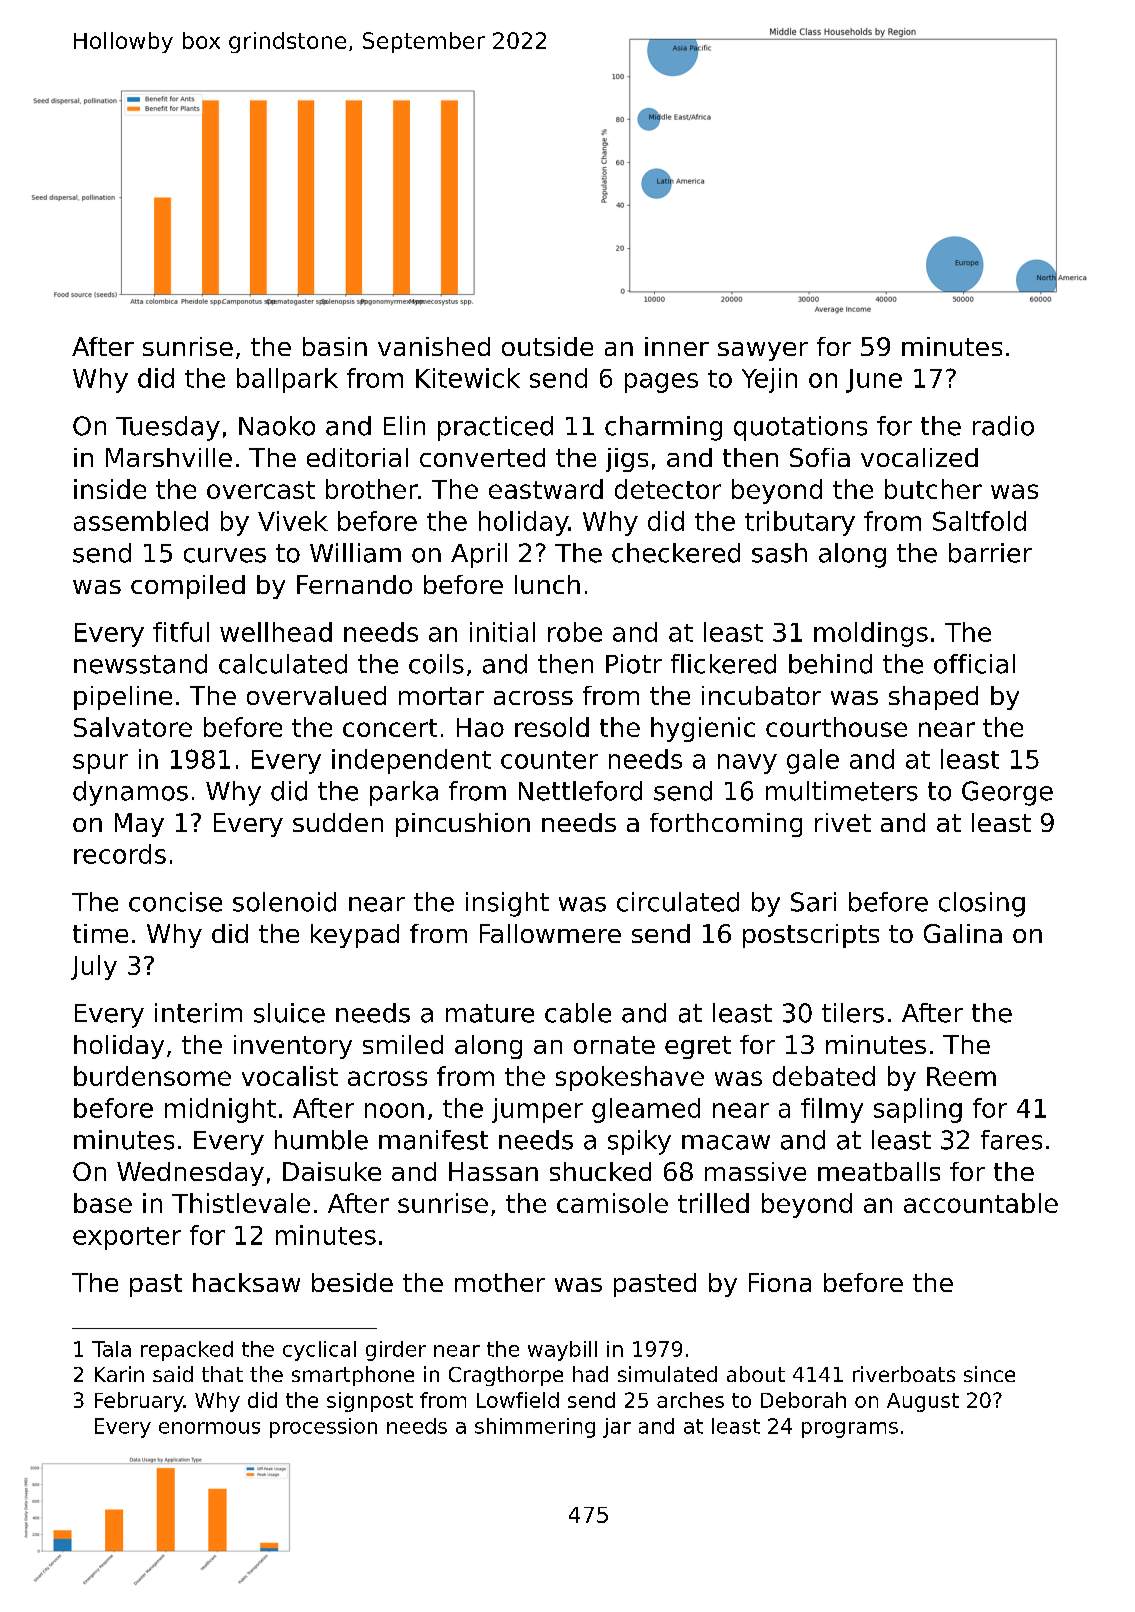  What do you see at coordinates (434, 346) in the screenshot?
I see `vanished` at bounding box center [434, 346].
